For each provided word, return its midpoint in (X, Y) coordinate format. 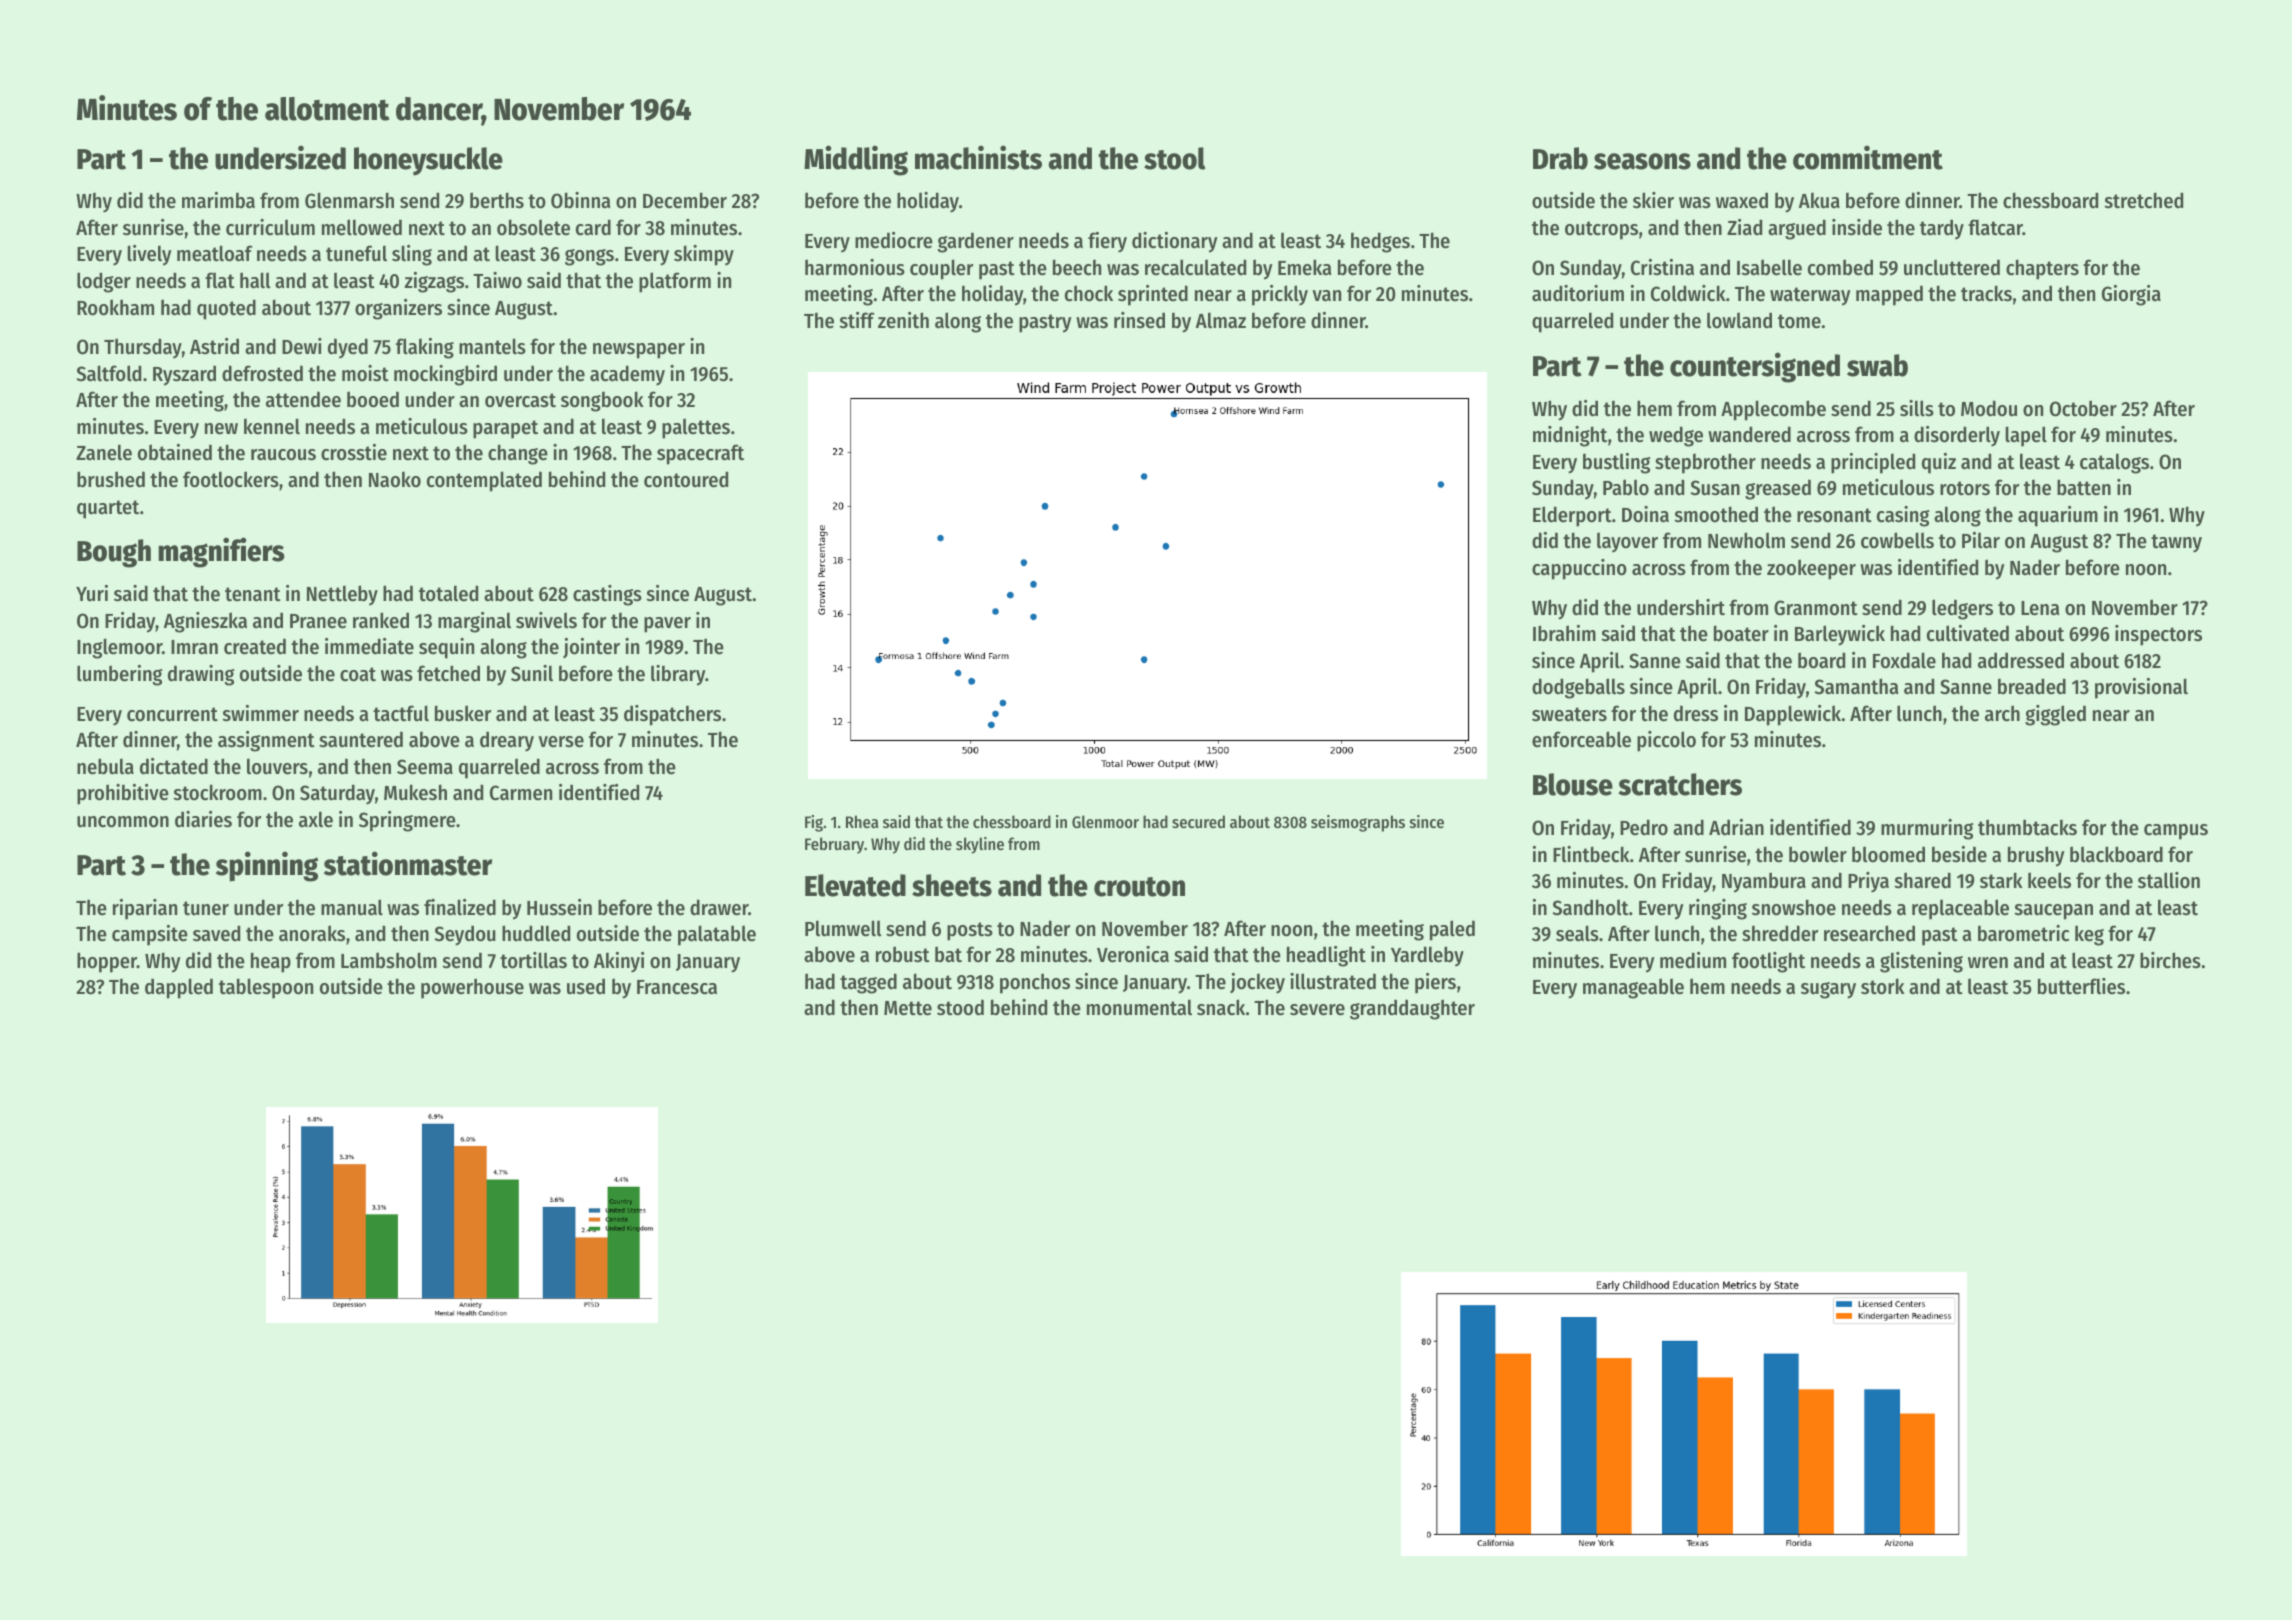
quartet (108, 509)
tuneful (356, 253)
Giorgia (2131, 295)
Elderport (1572, 516)
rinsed (1139, 320)
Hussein (559, 907)
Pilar (1981, 540)
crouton (1139, 887)
